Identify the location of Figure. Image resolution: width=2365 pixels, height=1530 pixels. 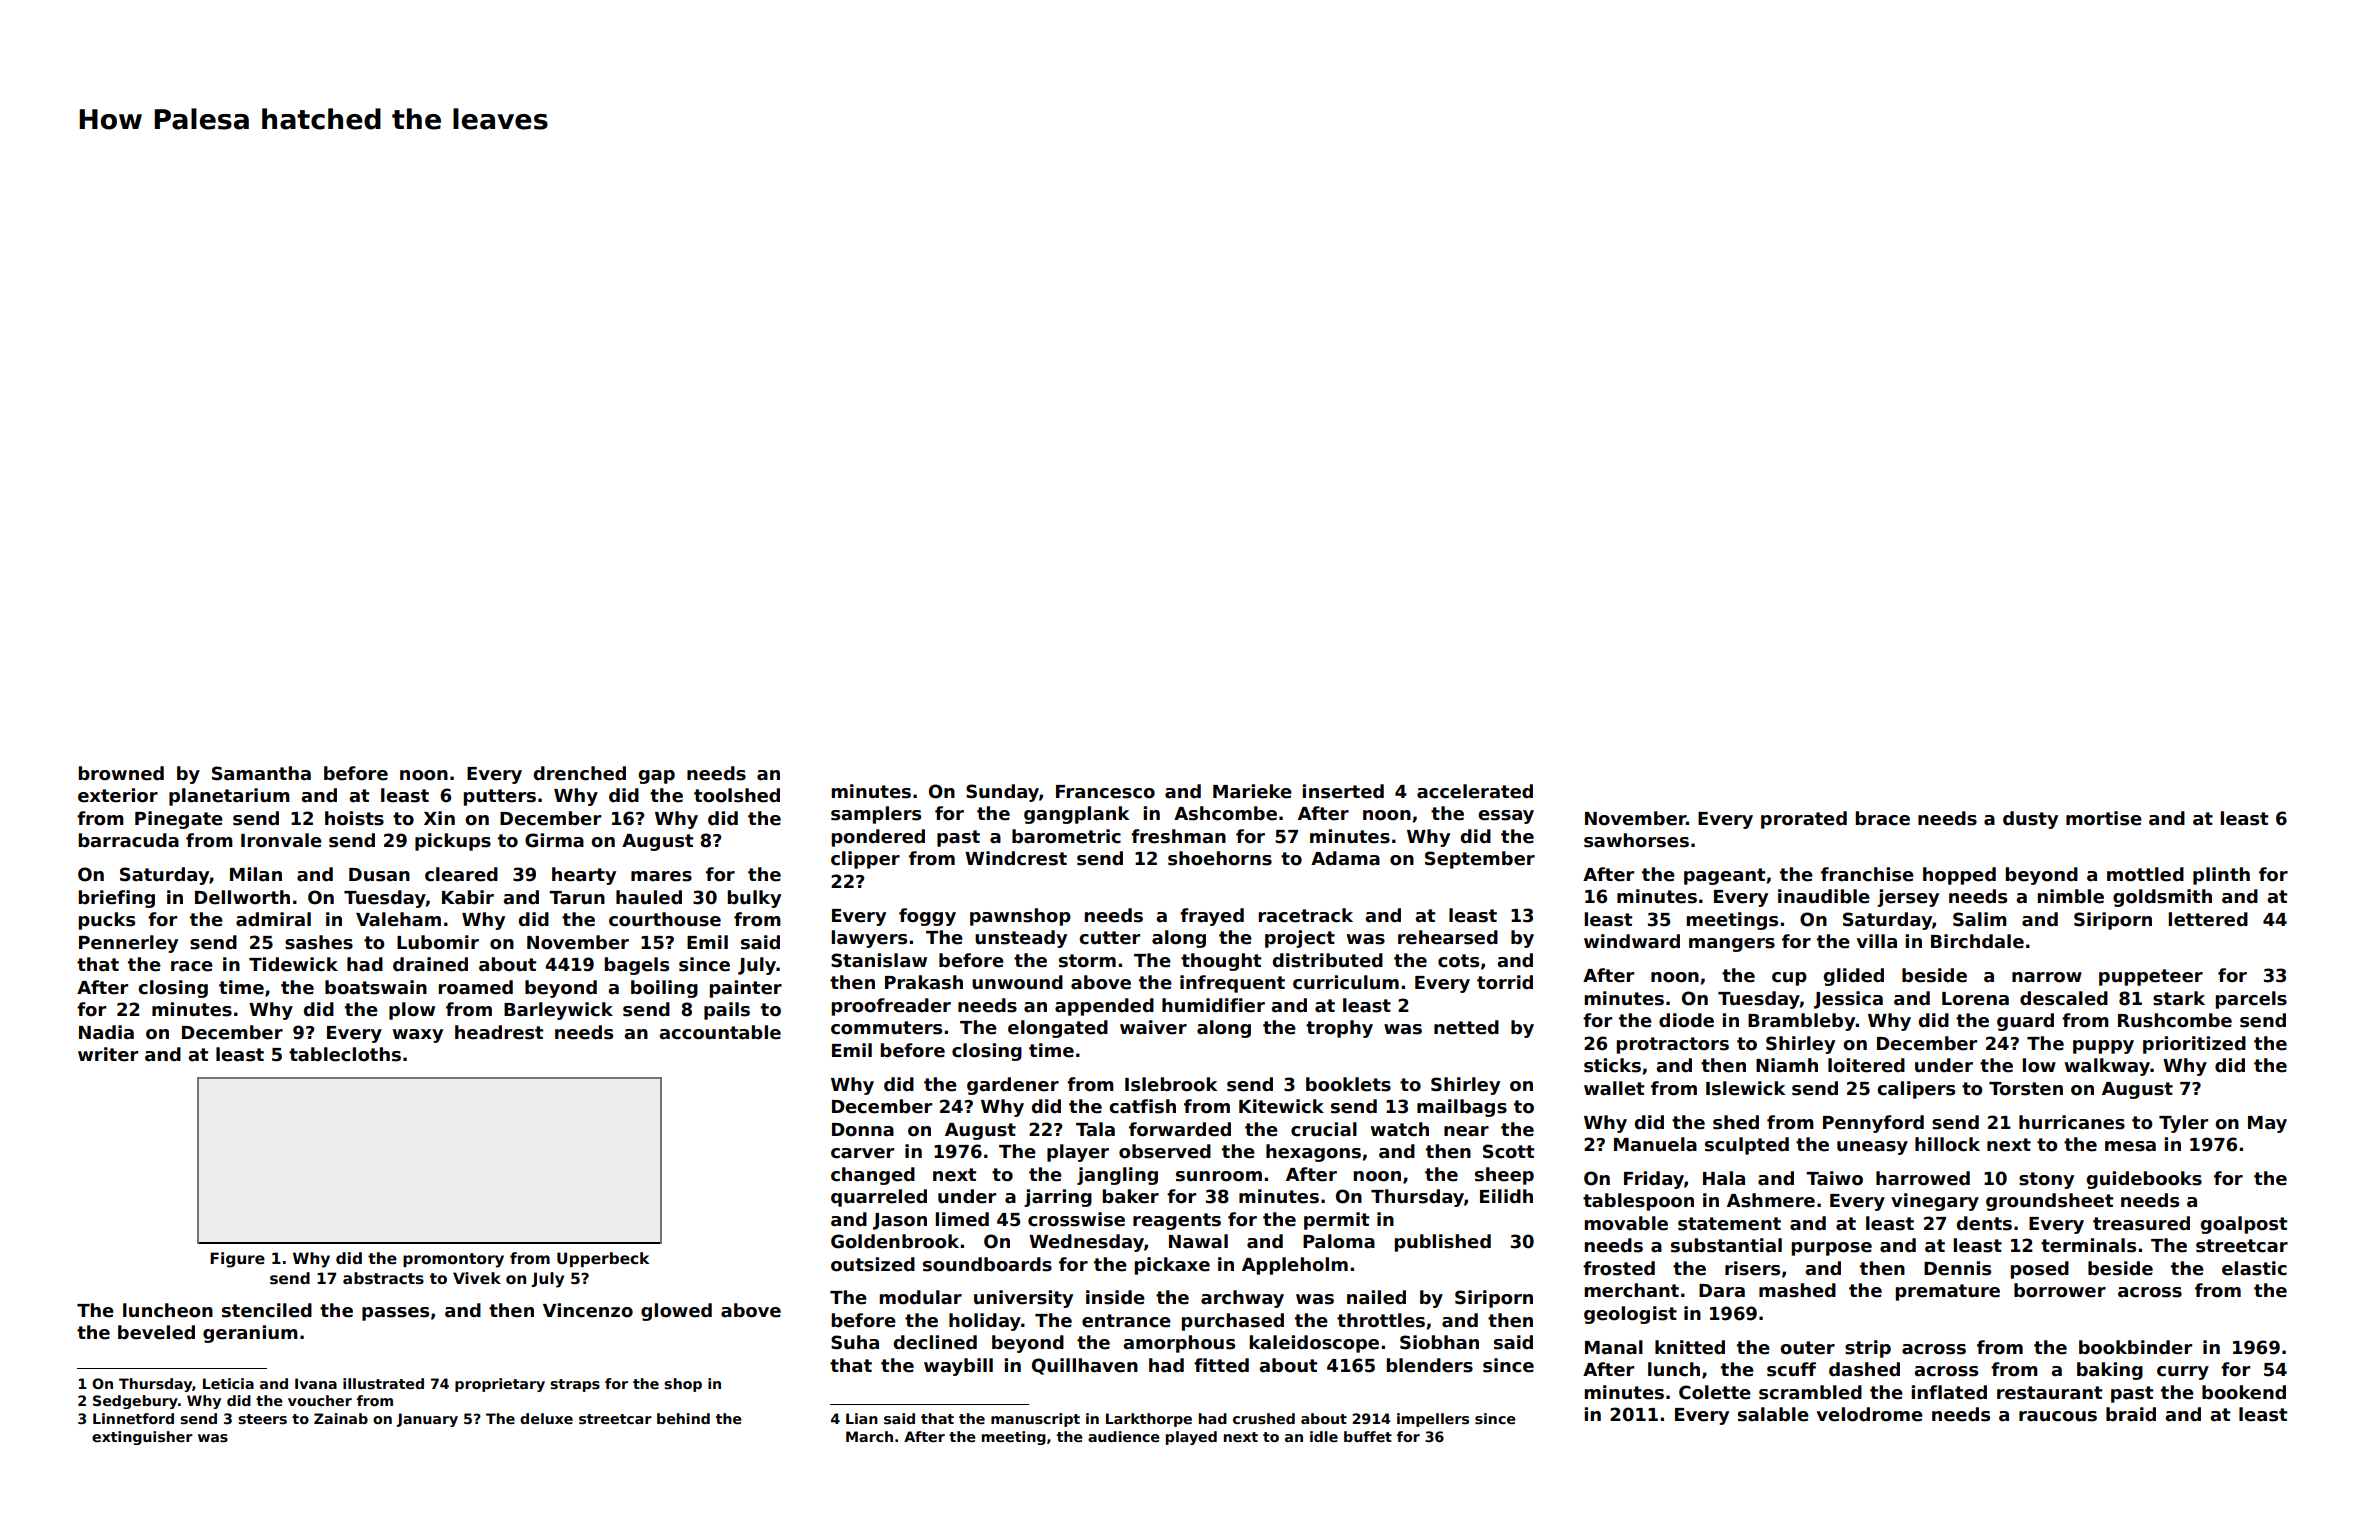
(237, 1260).
